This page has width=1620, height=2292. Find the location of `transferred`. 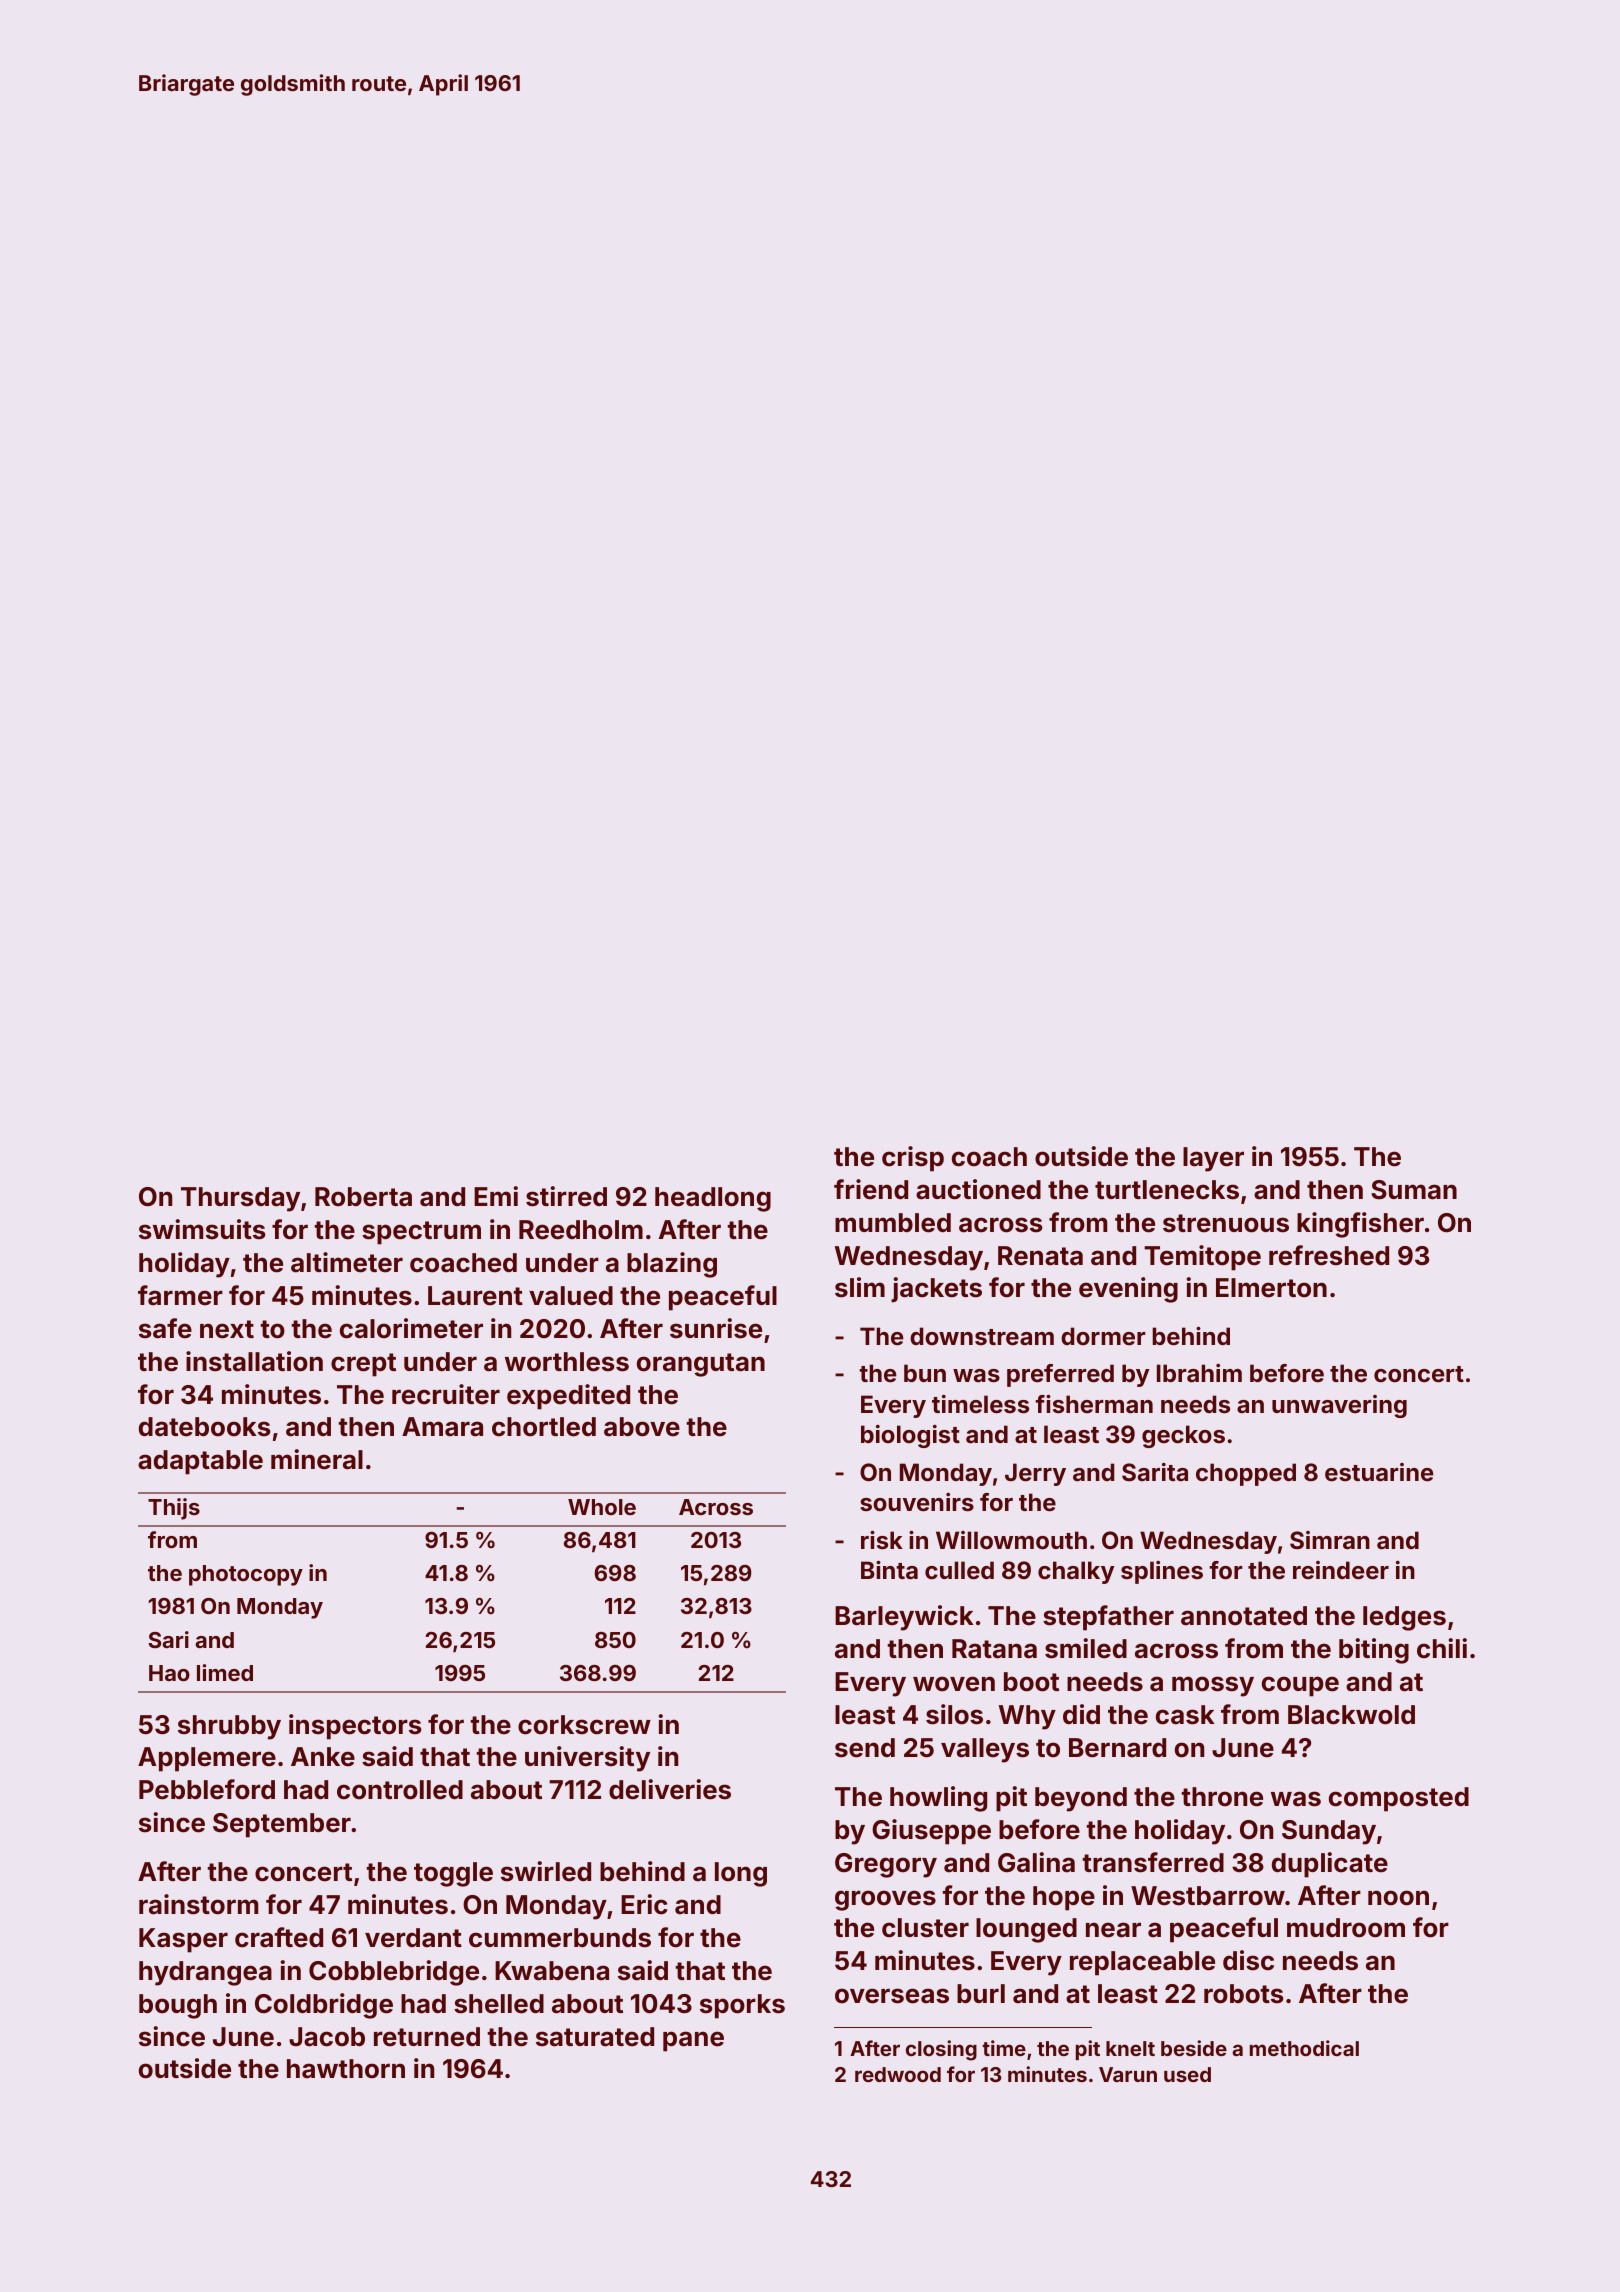

transferred is located at coordinates (1153, 1862).
